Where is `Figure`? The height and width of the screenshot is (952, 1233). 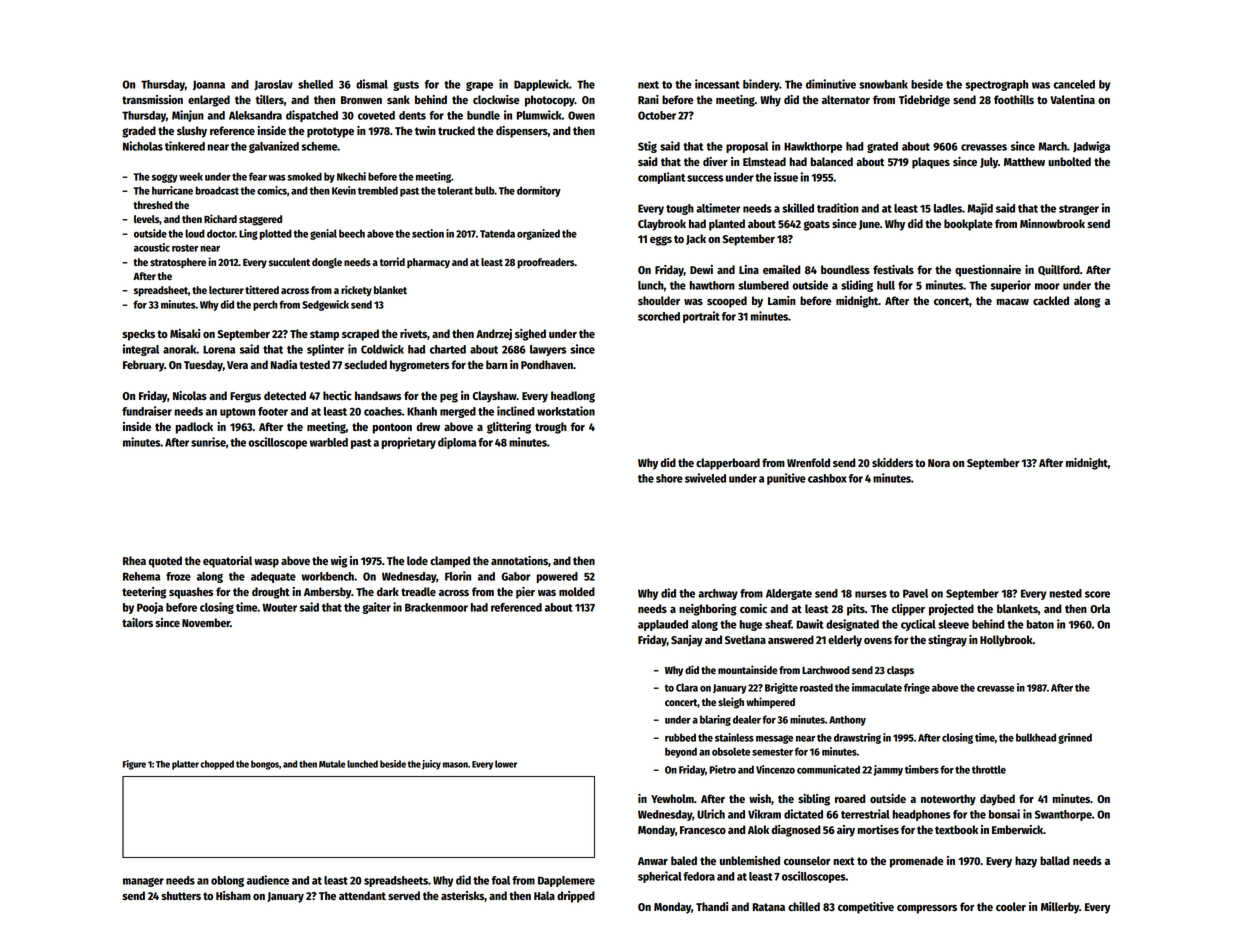
Figure is located at coordinates (134, 765).
